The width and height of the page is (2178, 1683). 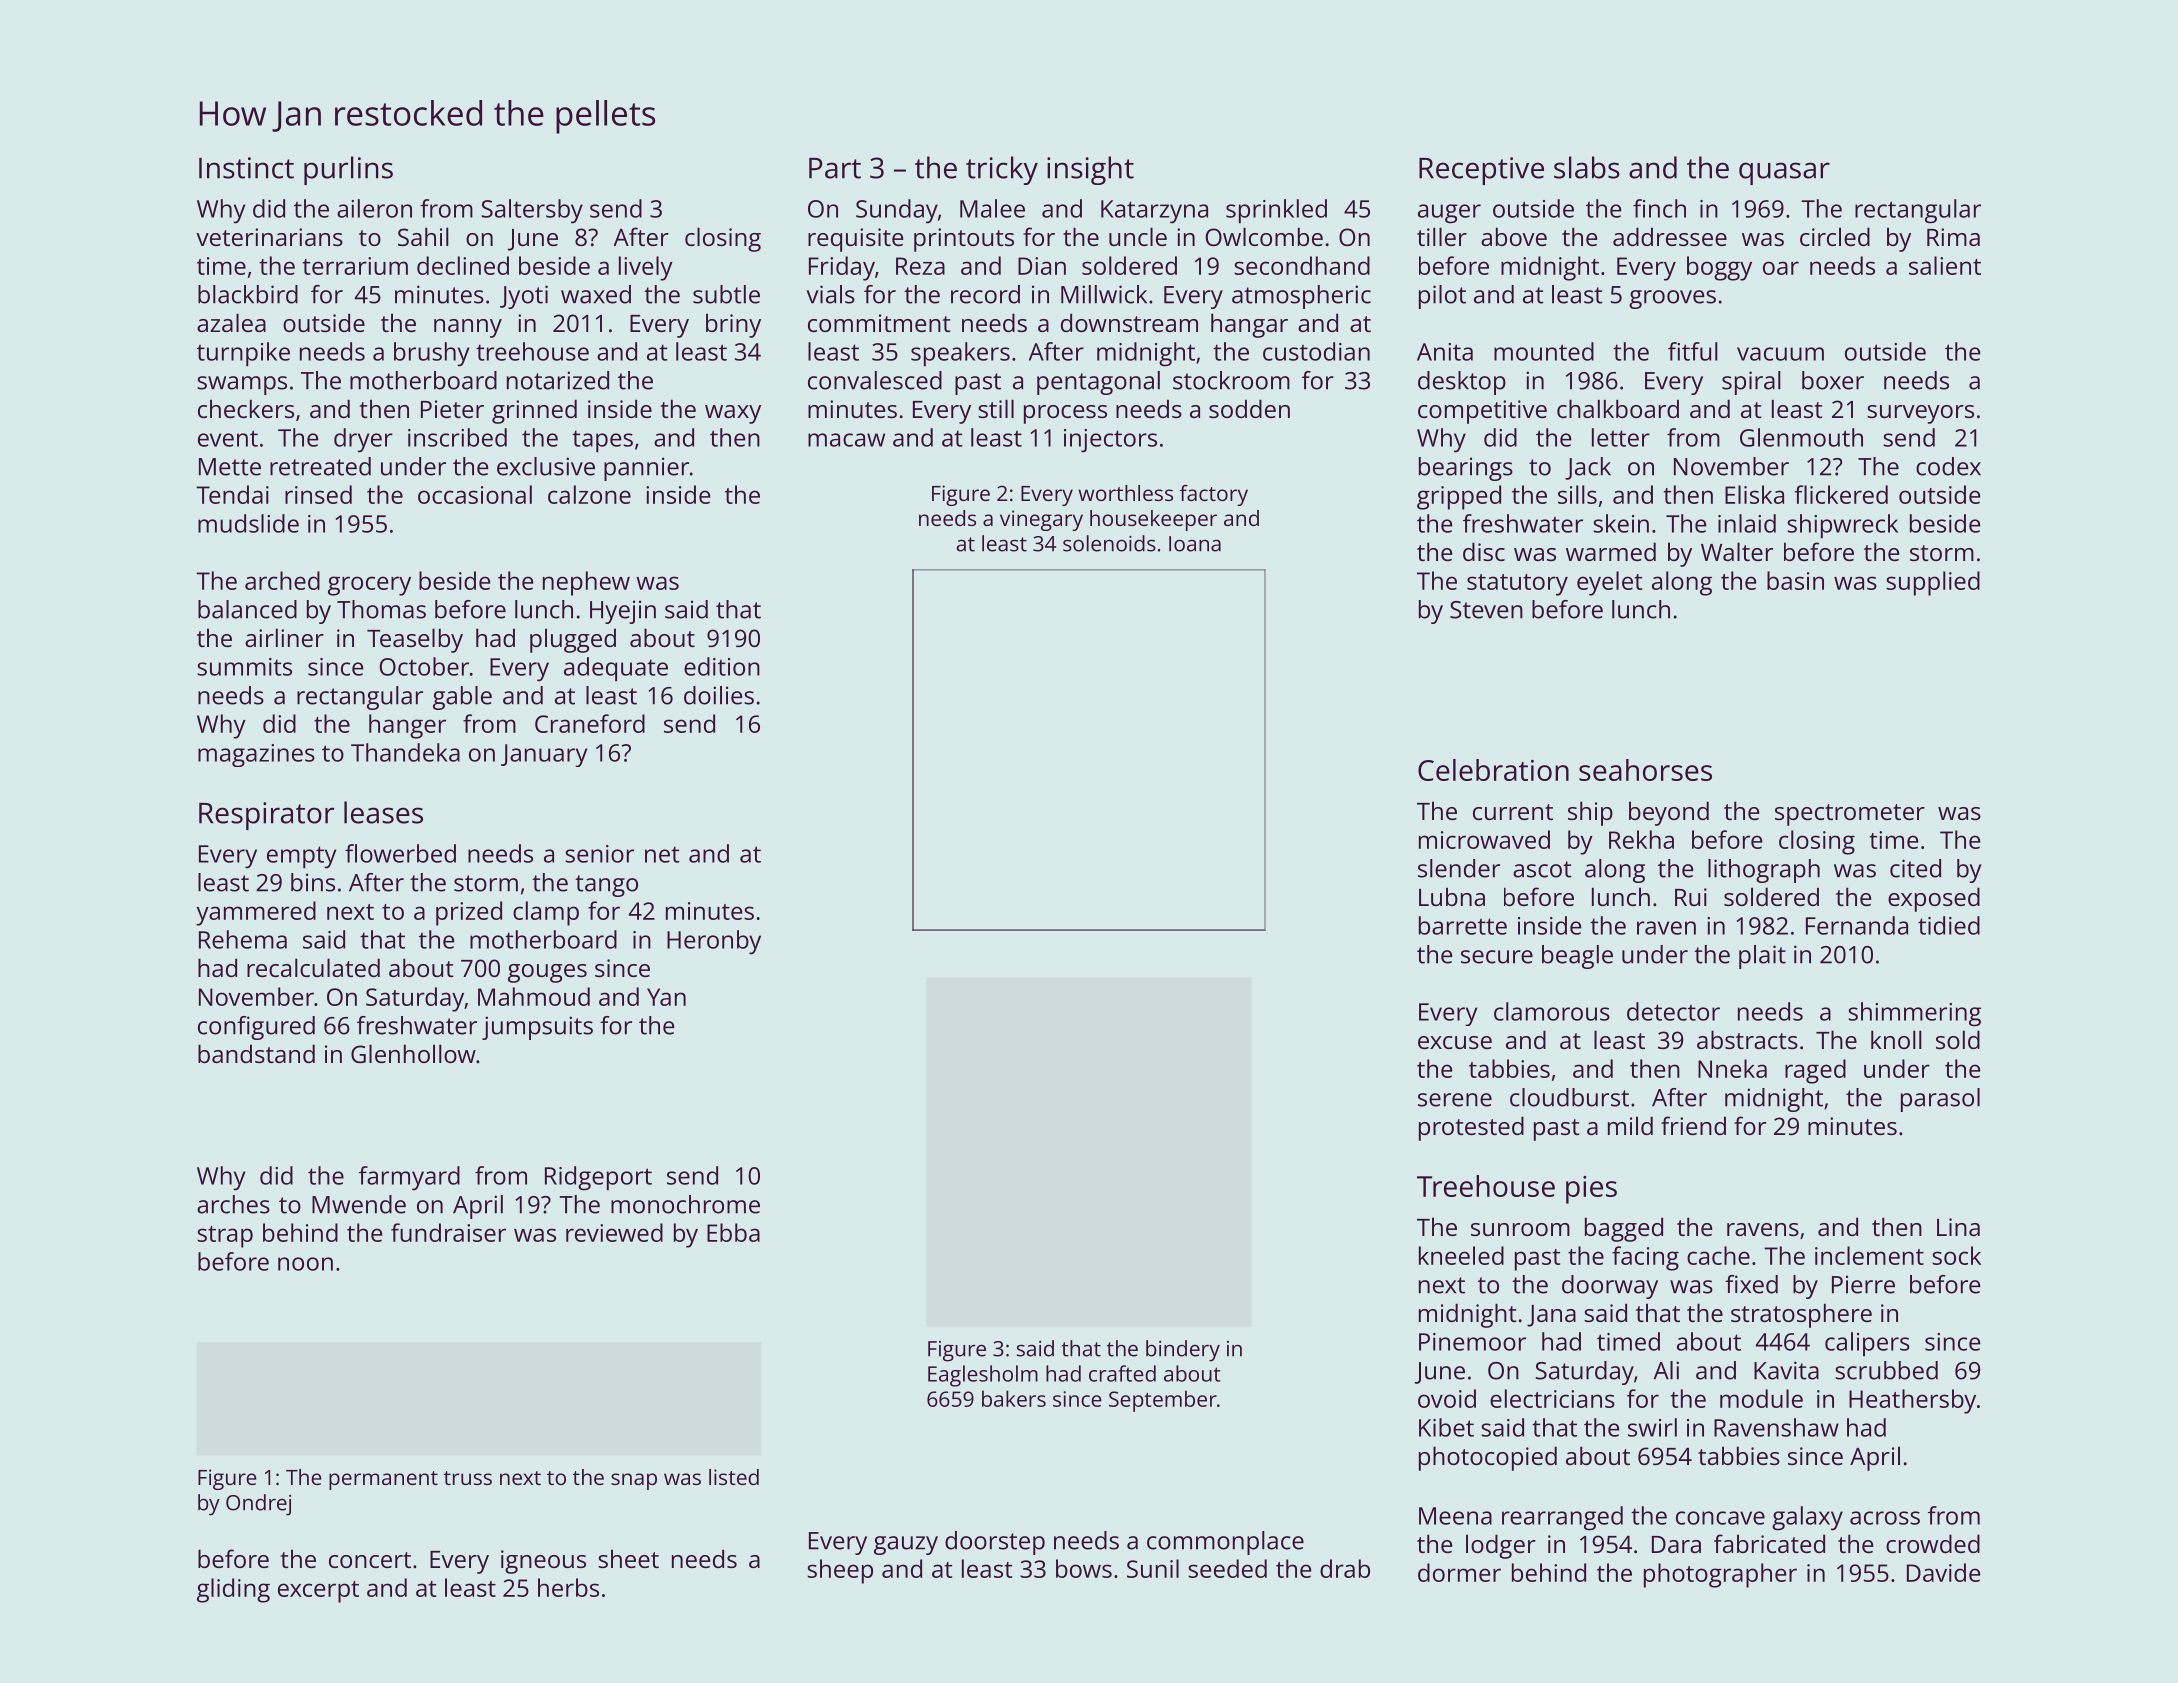 I want to click on October, so click(x=424, y=666).
